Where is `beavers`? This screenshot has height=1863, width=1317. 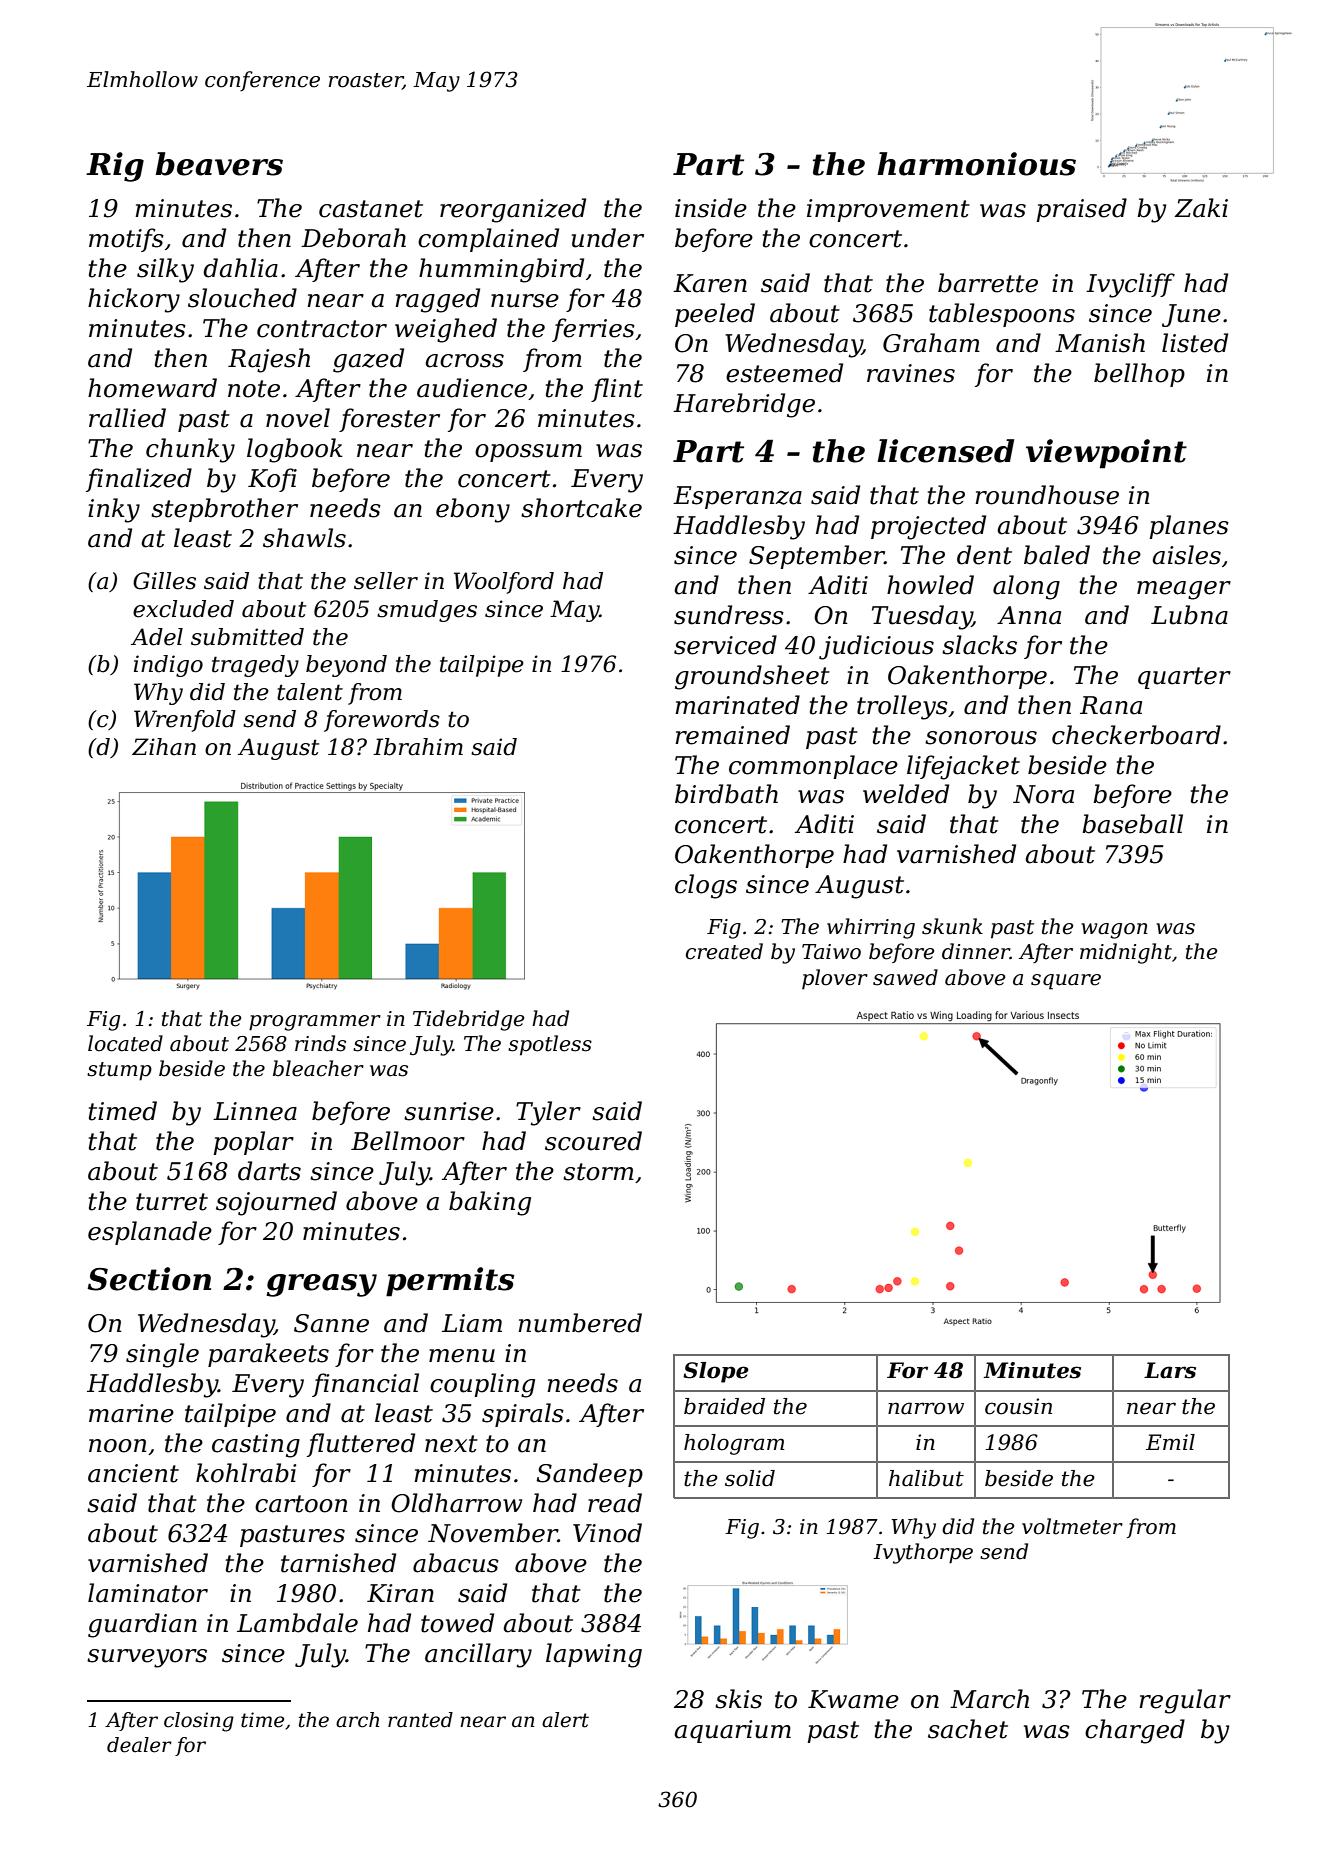
beavers is located at coordinates (219, 164).
